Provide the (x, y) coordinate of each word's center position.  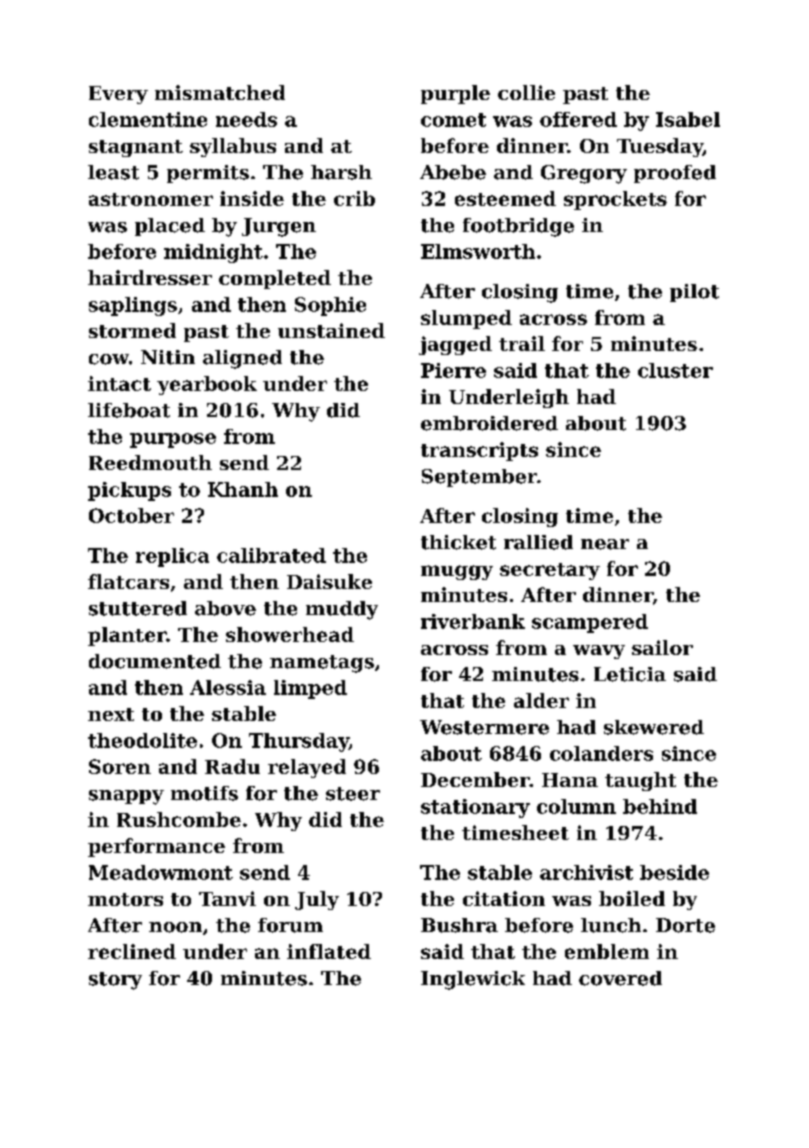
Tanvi (227, 898)
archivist (586, 872)
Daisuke (329, 581)
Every (118, 95)
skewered (654, 727)
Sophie (330, 306)
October (131, 515)
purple (455, 94)
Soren (120, 766)
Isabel (688, 119)
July (317, 900)
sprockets (615, 200)
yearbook (207, 385)
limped (310, 689)
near (605, 544)
